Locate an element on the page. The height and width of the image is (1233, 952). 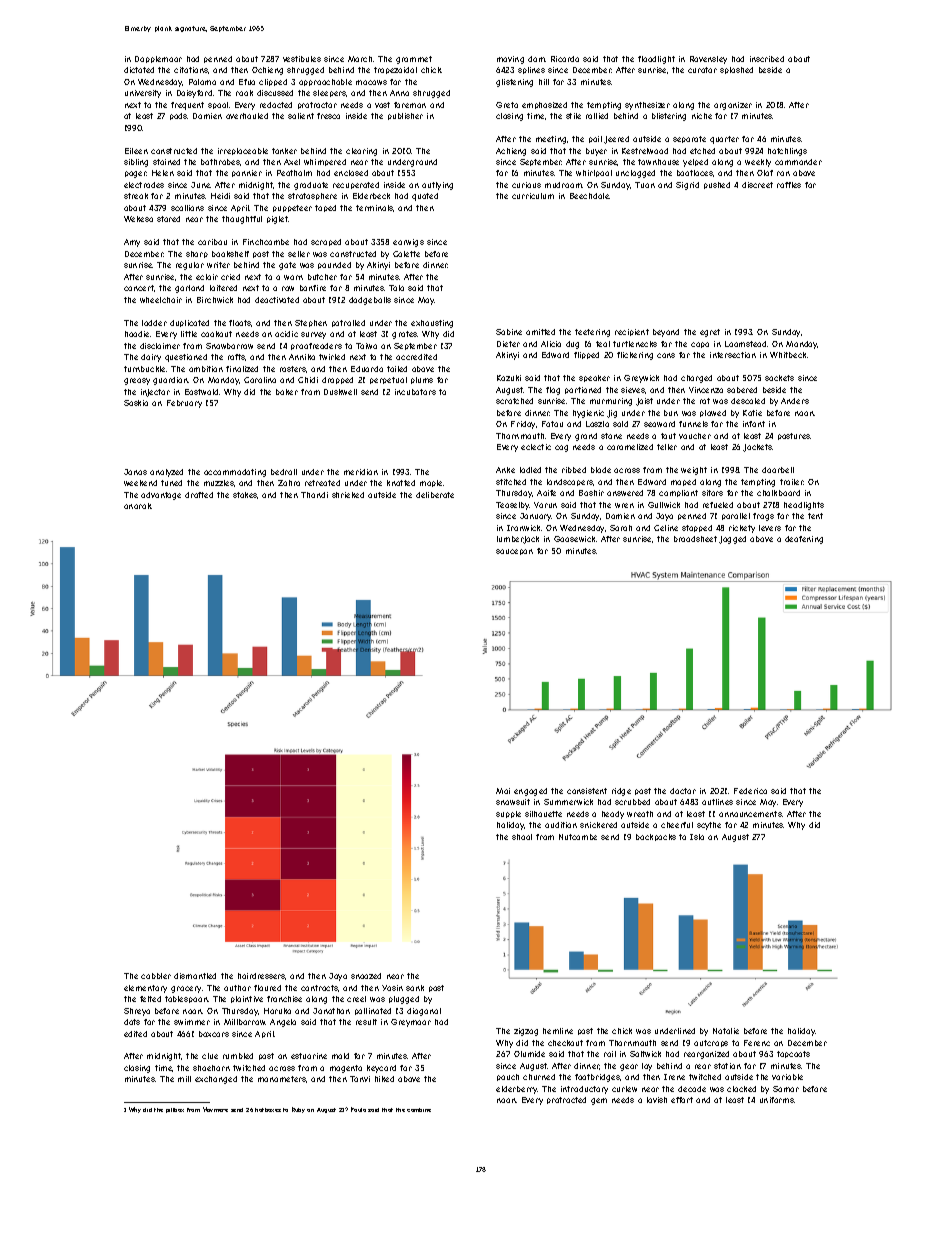
headlights is located at coordinates (804, 506).
